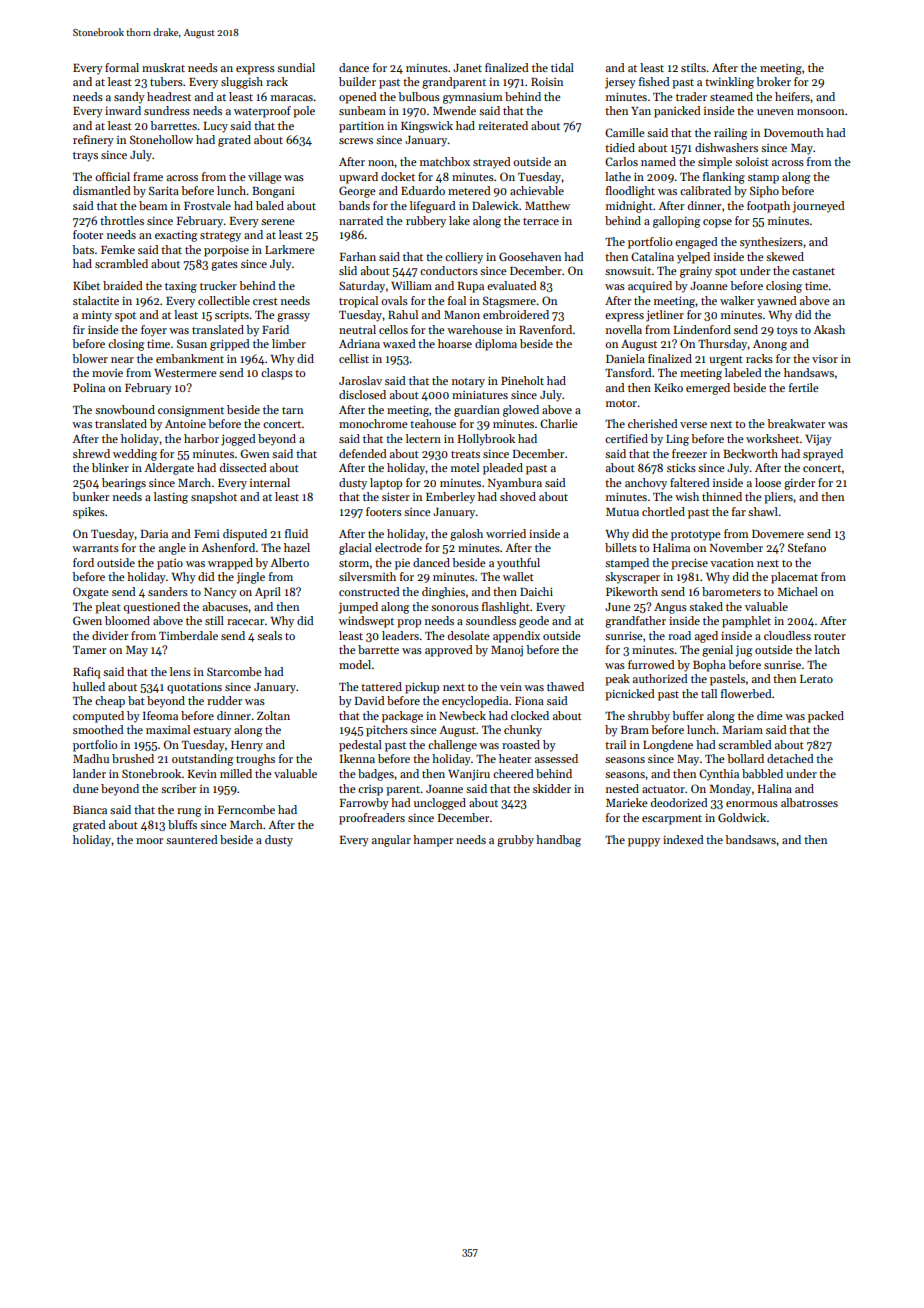 The image size is (924, 1308). Describe the element at coordinates (192, 839) in the document. I see `sauntered` at that location.
